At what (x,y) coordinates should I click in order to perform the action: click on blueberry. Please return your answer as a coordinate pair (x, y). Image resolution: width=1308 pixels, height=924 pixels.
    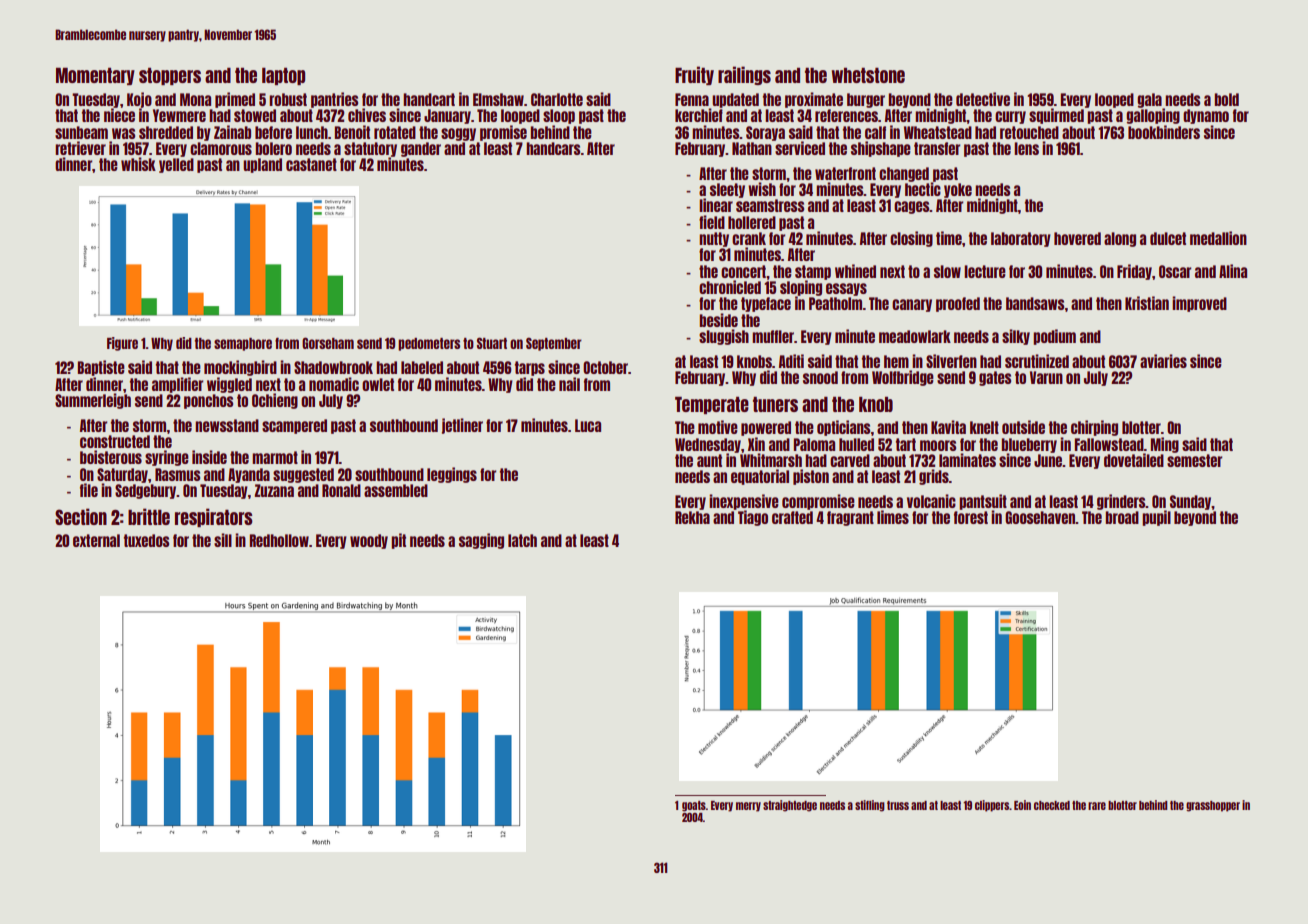
    Looking at the image, I should click on (1029, 445).
